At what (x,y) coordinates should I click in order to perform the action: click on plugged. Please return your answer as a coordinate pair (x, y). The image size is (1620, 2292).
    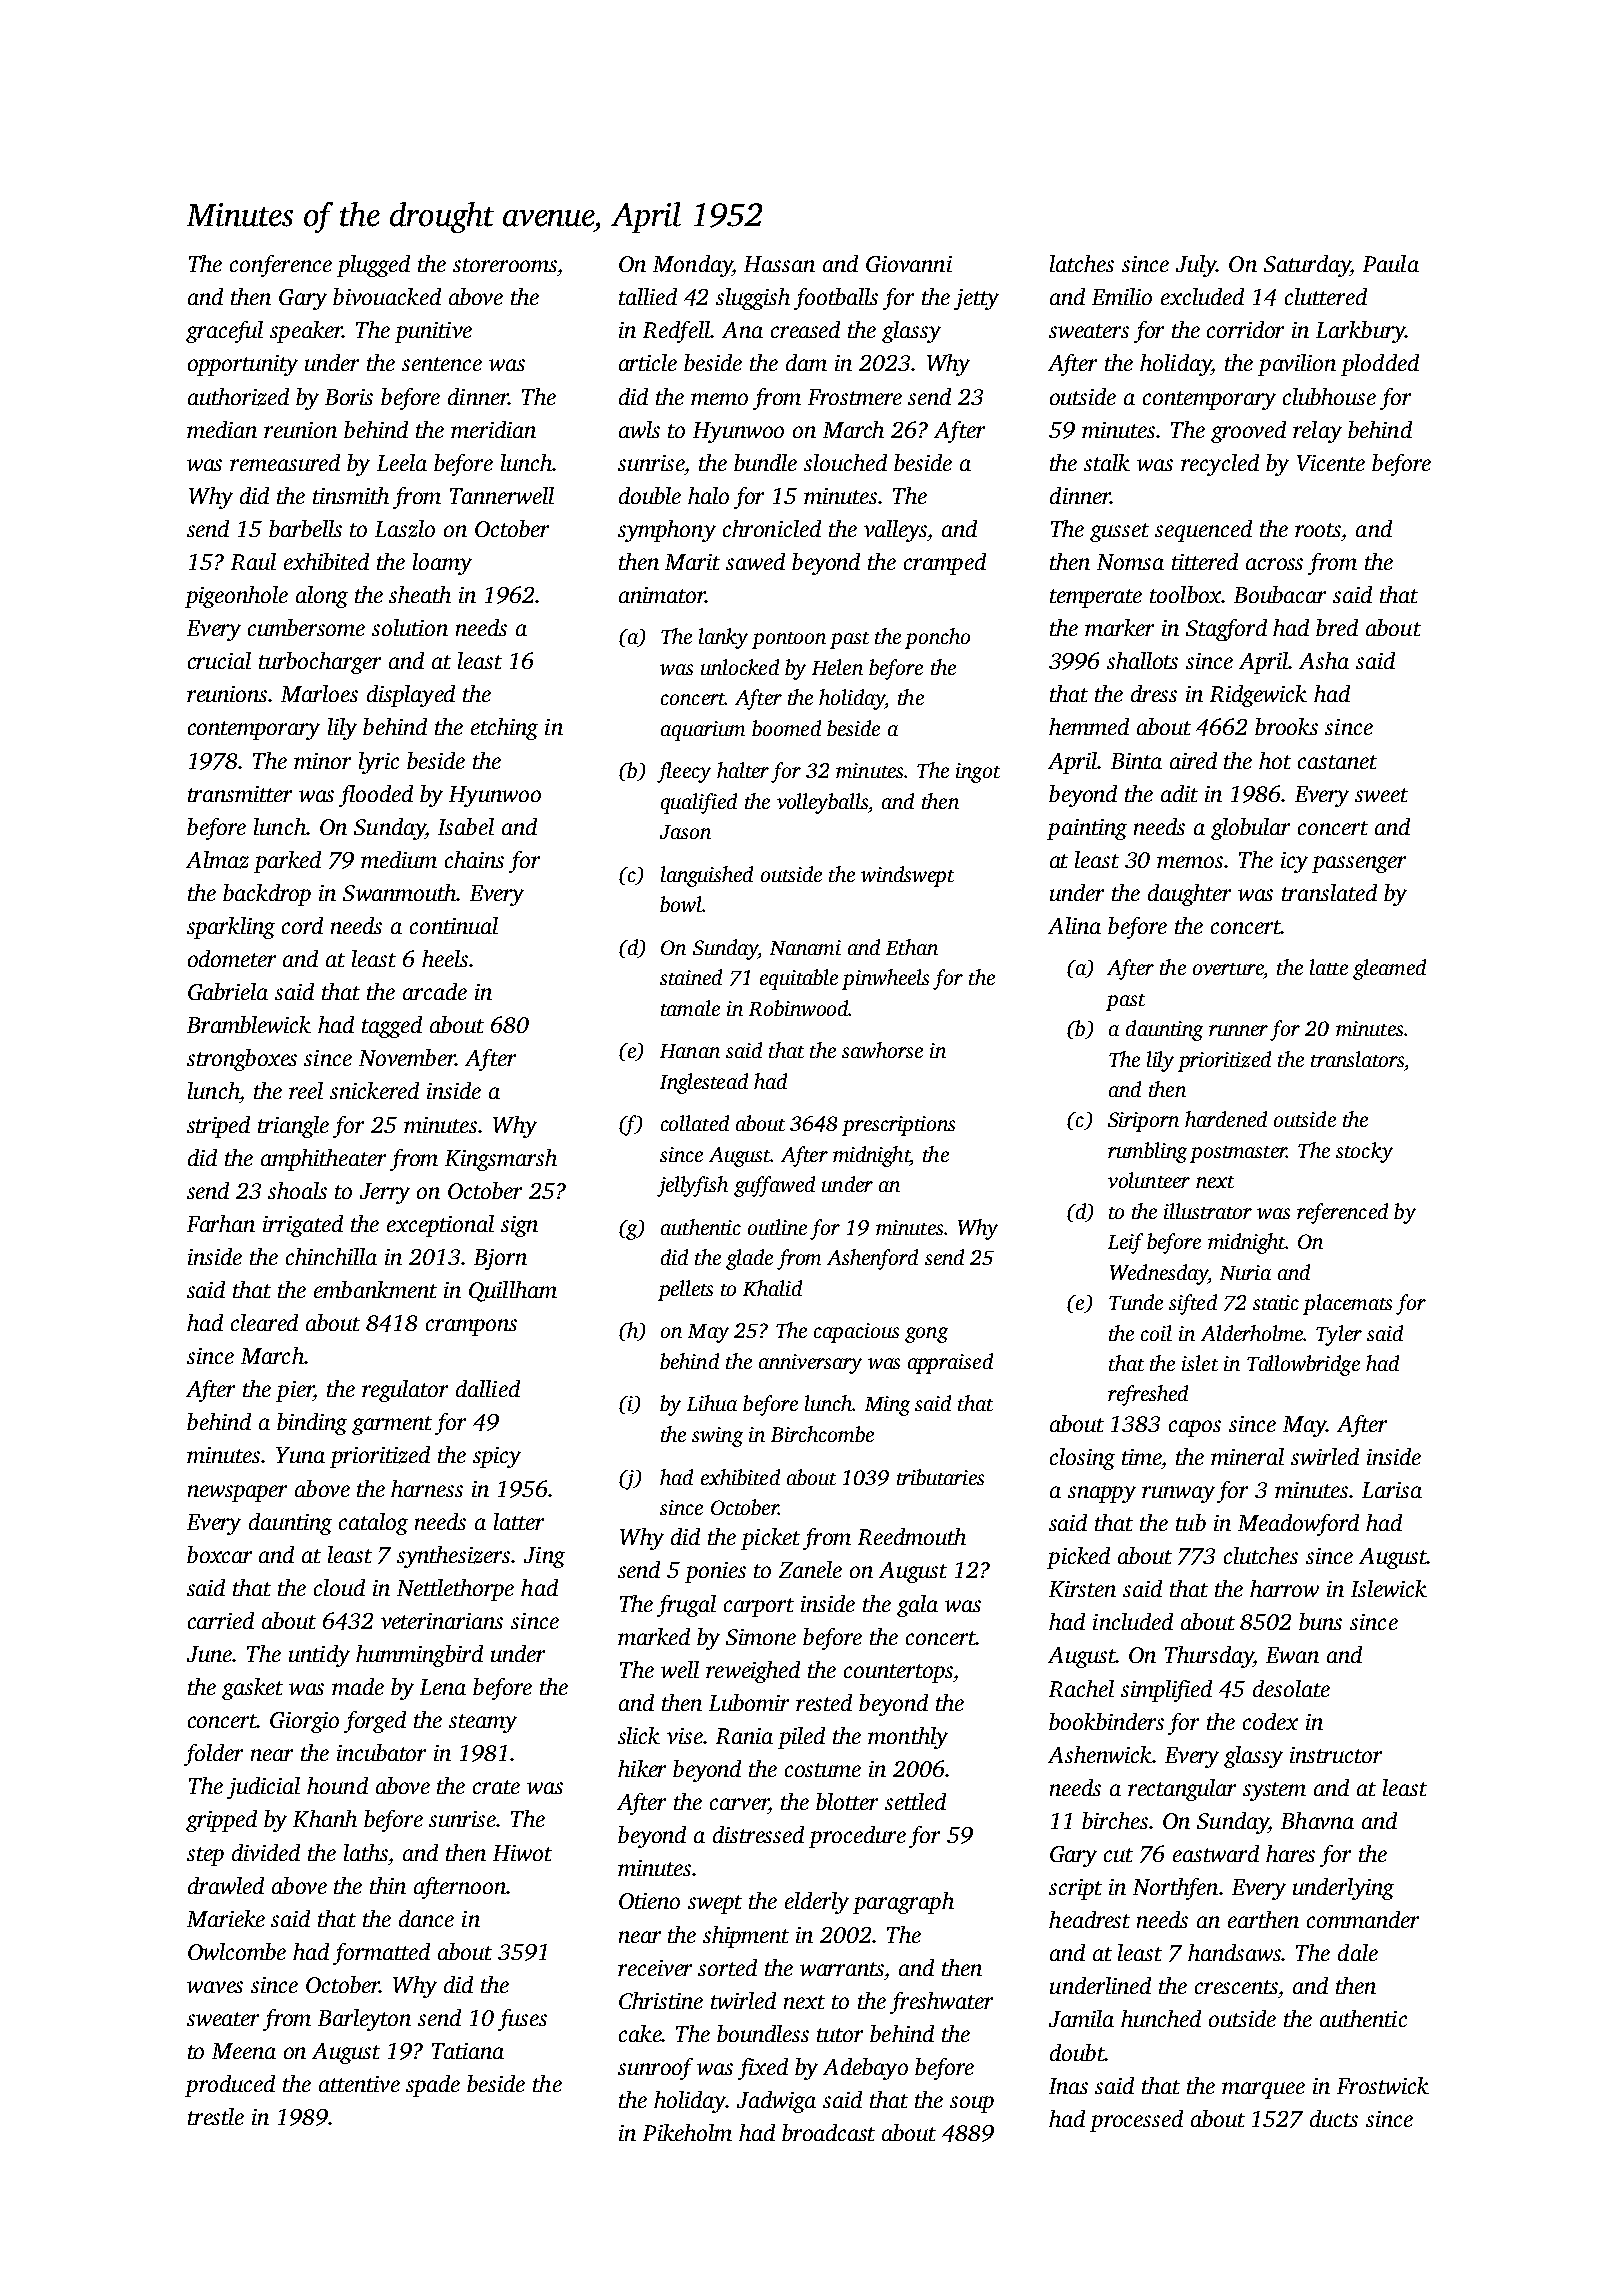
    Looking at the image, I should click on (373, 266).
